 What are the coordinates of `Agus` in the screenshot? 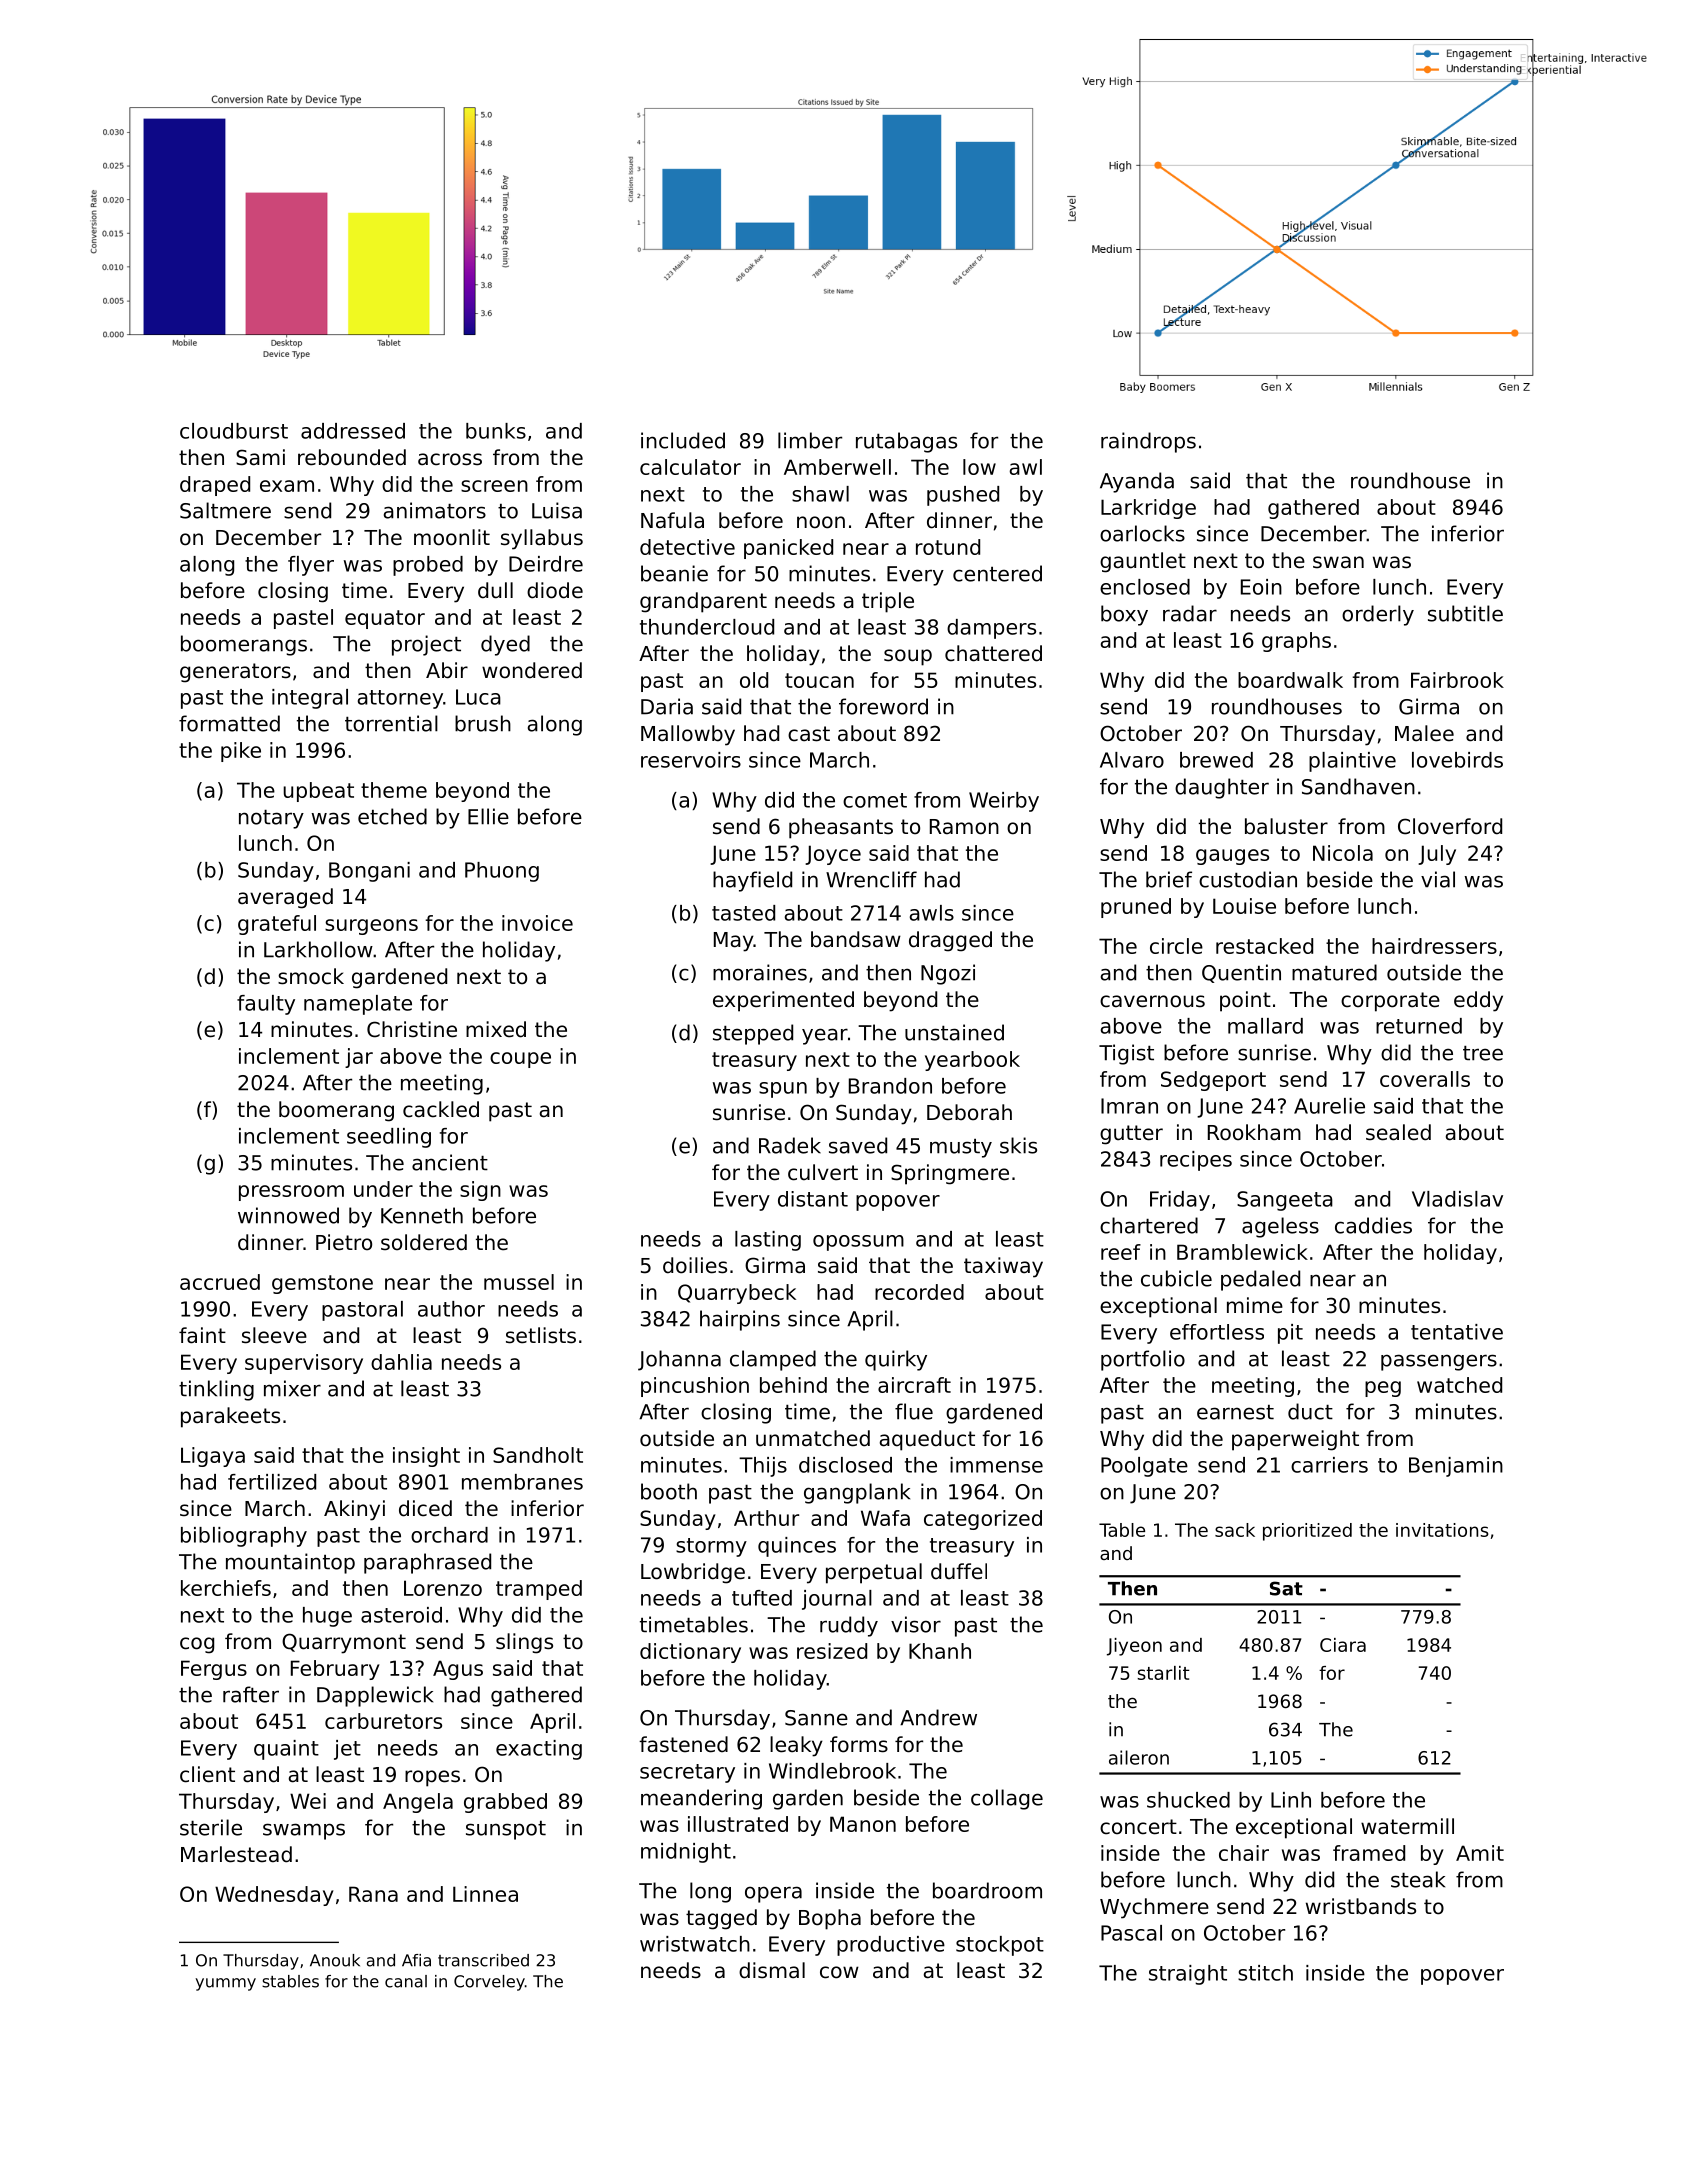 It's located at (458, 1670).
